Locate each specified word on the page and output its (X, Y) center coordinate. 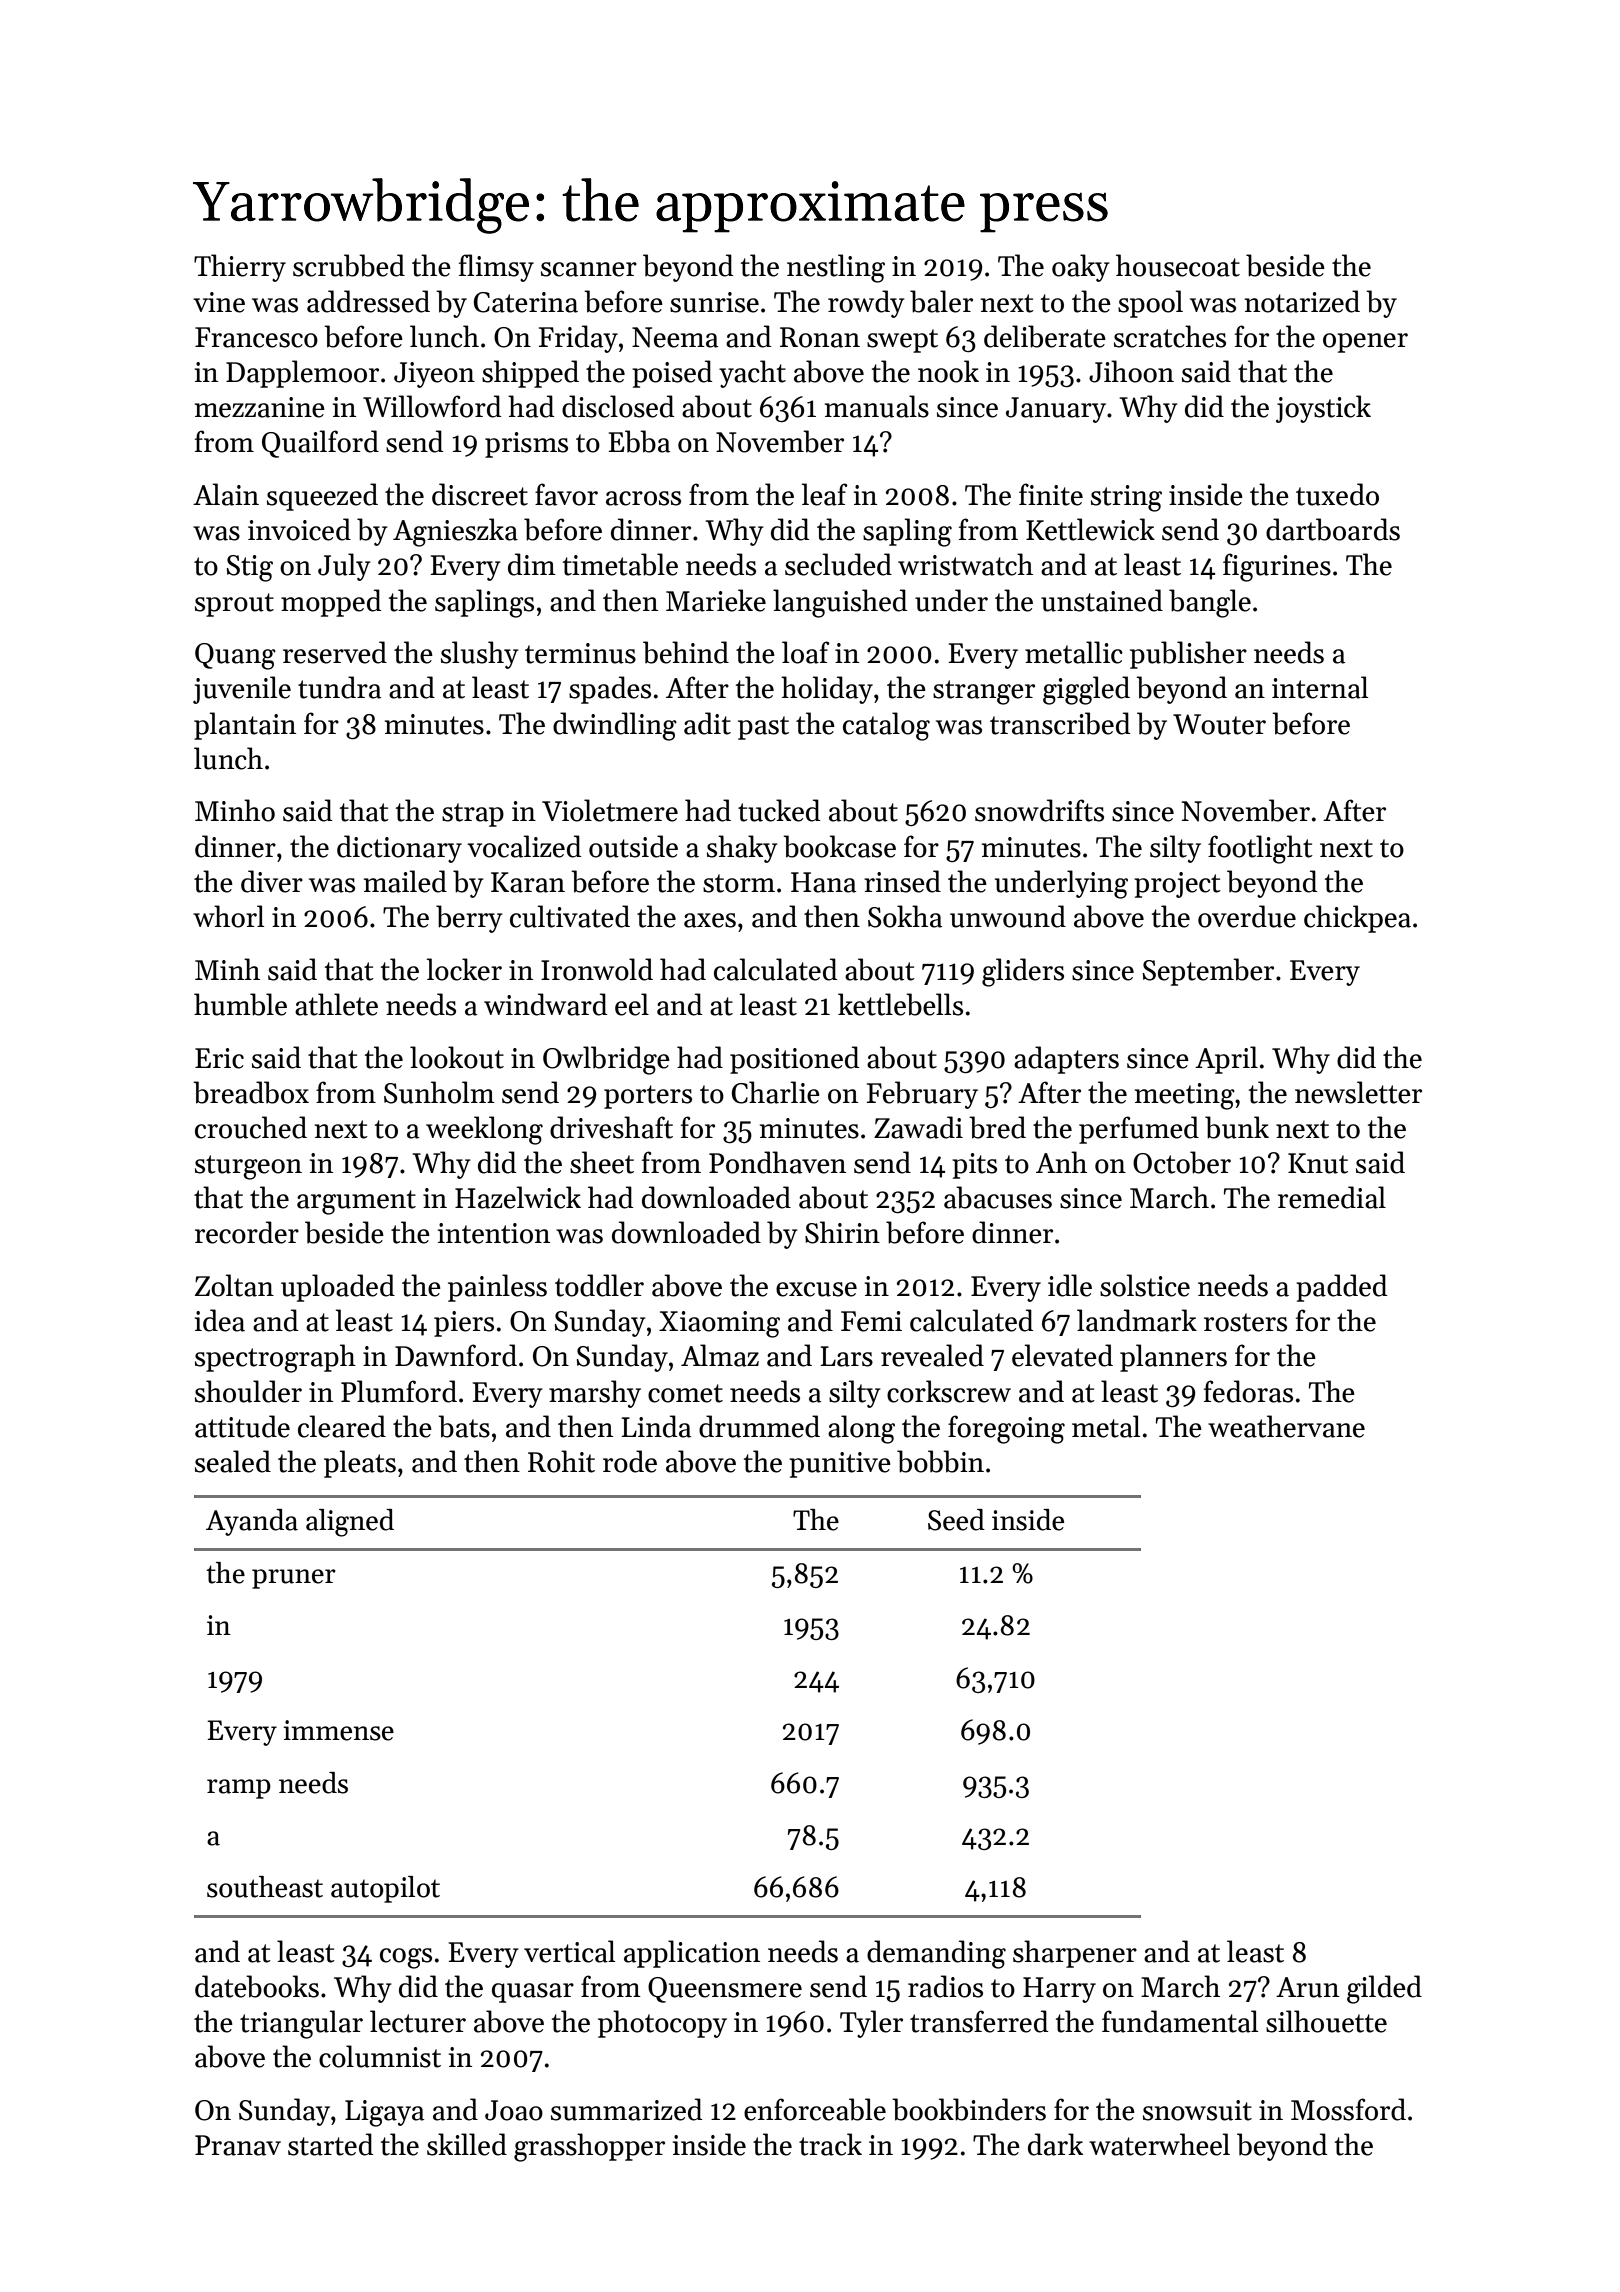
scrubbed (349, 265)
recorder (247, 1232)
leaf (825, 494)
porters (648, 1097)
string (1126, 498)
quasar (533, 1993)
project (1177, 885)
